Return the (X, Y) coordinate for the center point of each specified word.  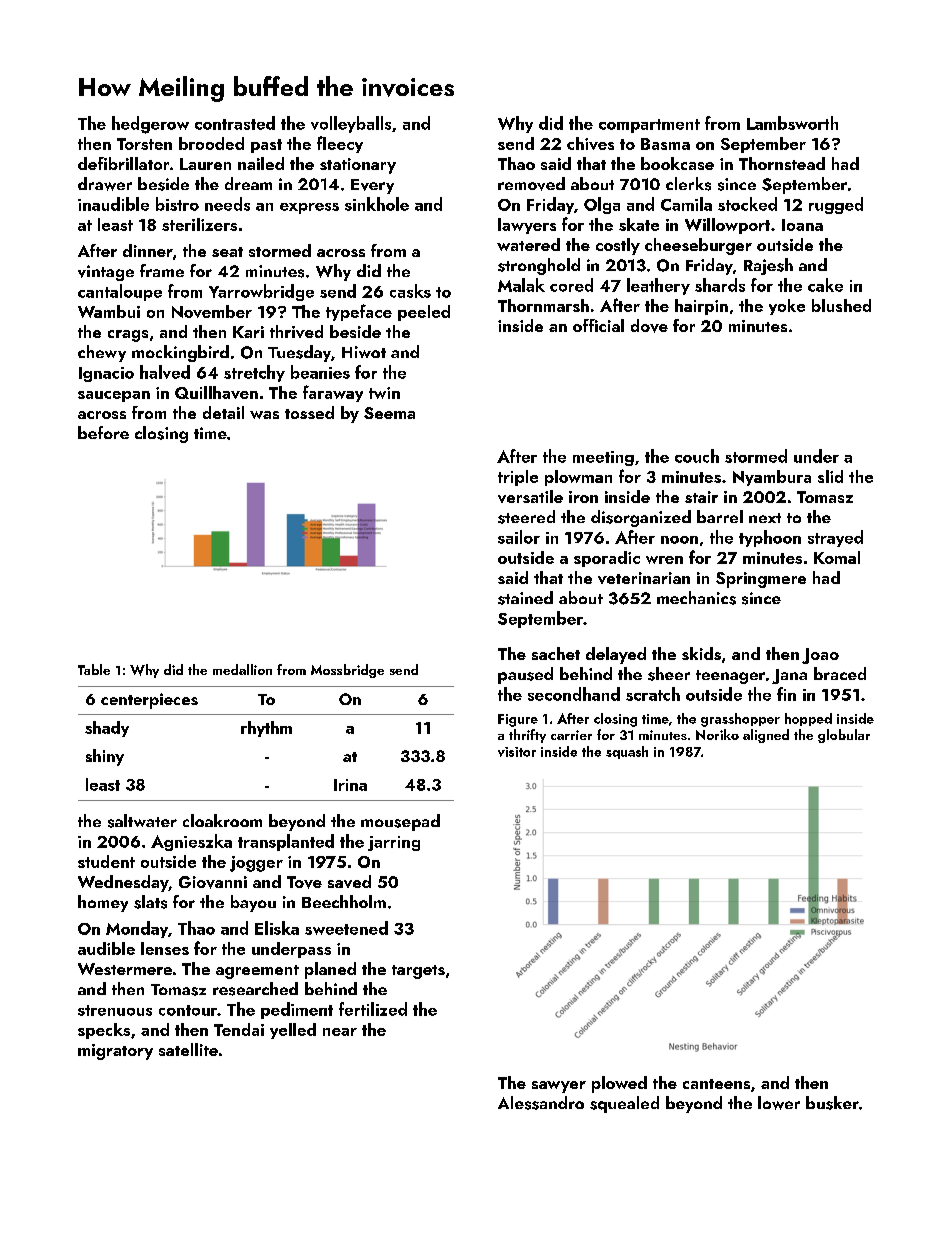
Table (94, 669)
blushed (841, 305)
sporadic (607, 559)
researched (255, 989)
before (103, 432)
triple (518, 478)
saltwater (142, 821)
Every (372, 186)
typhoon (770, 538)
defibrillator (123, 163)
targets (418, 972)
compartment (649, 126)
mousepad (400, 822)
